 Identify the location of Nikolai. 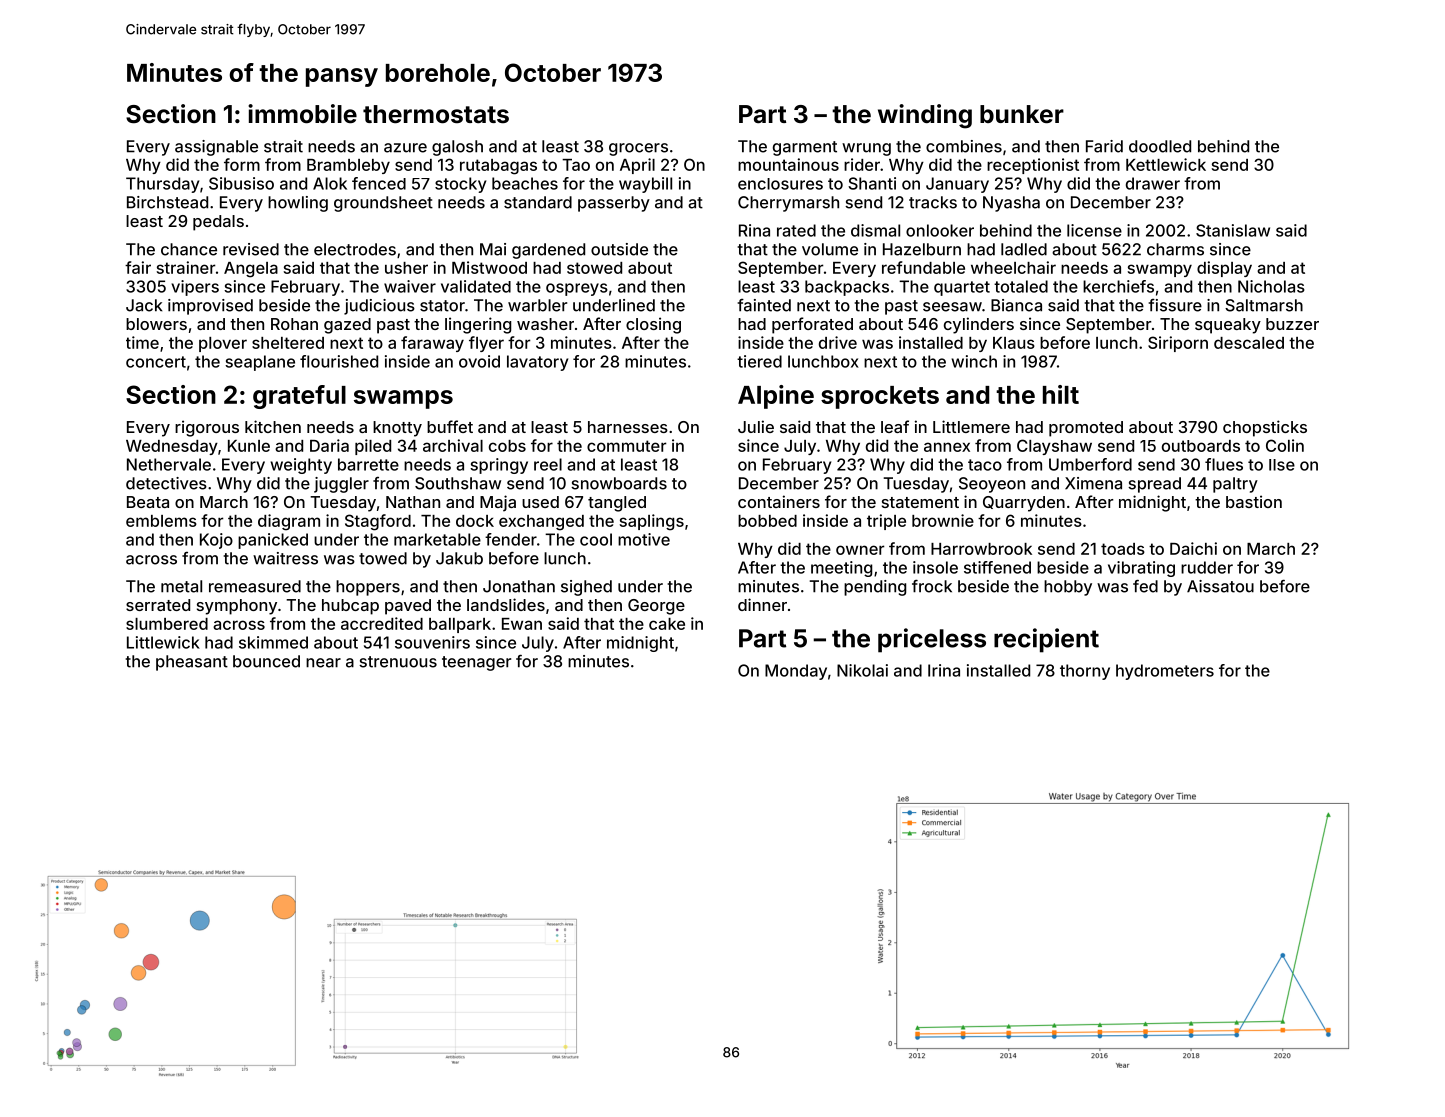
(862, 670).
